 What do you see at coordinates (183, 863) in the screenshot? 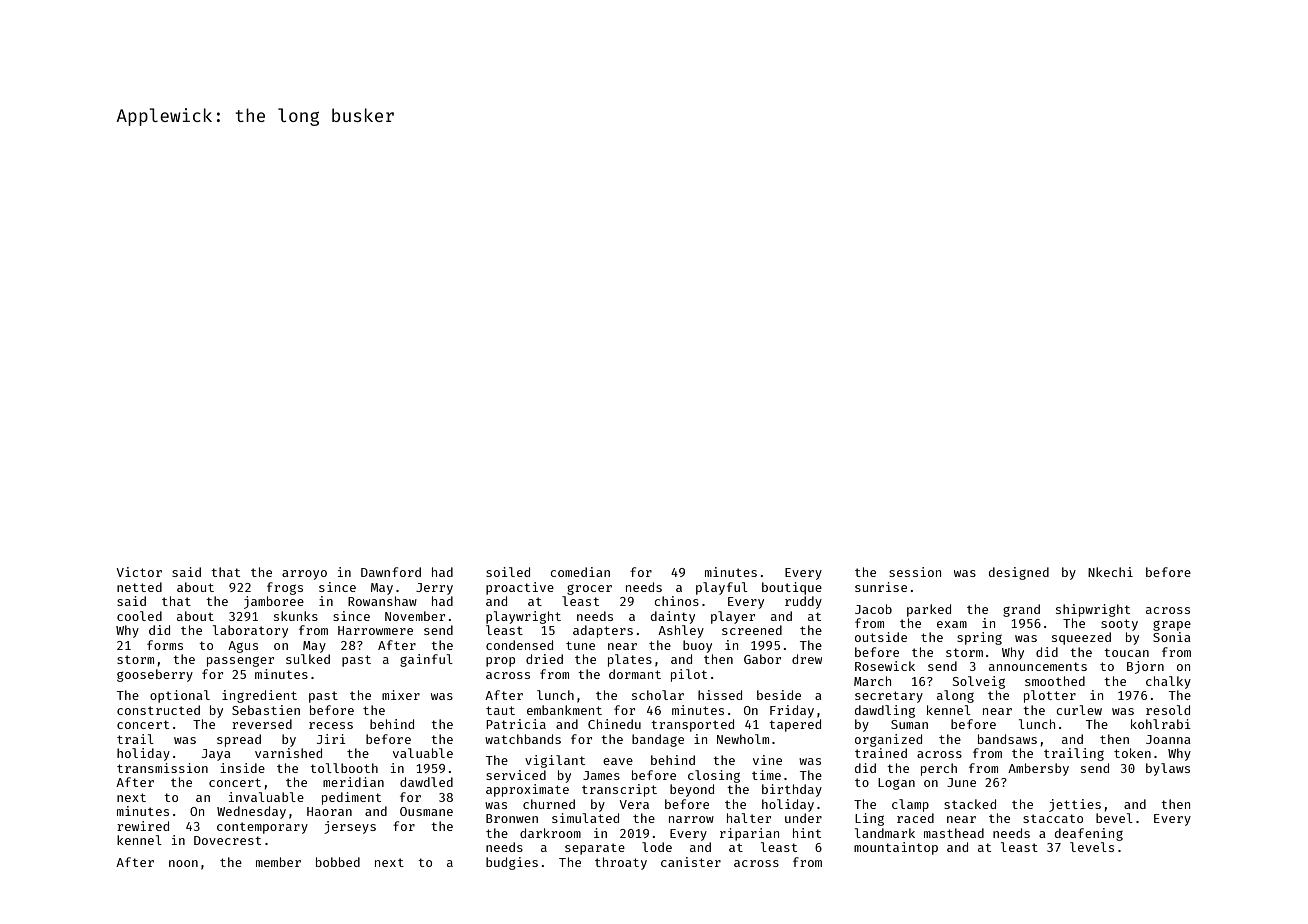
I see `noon` at bounding box center [183, 863].
